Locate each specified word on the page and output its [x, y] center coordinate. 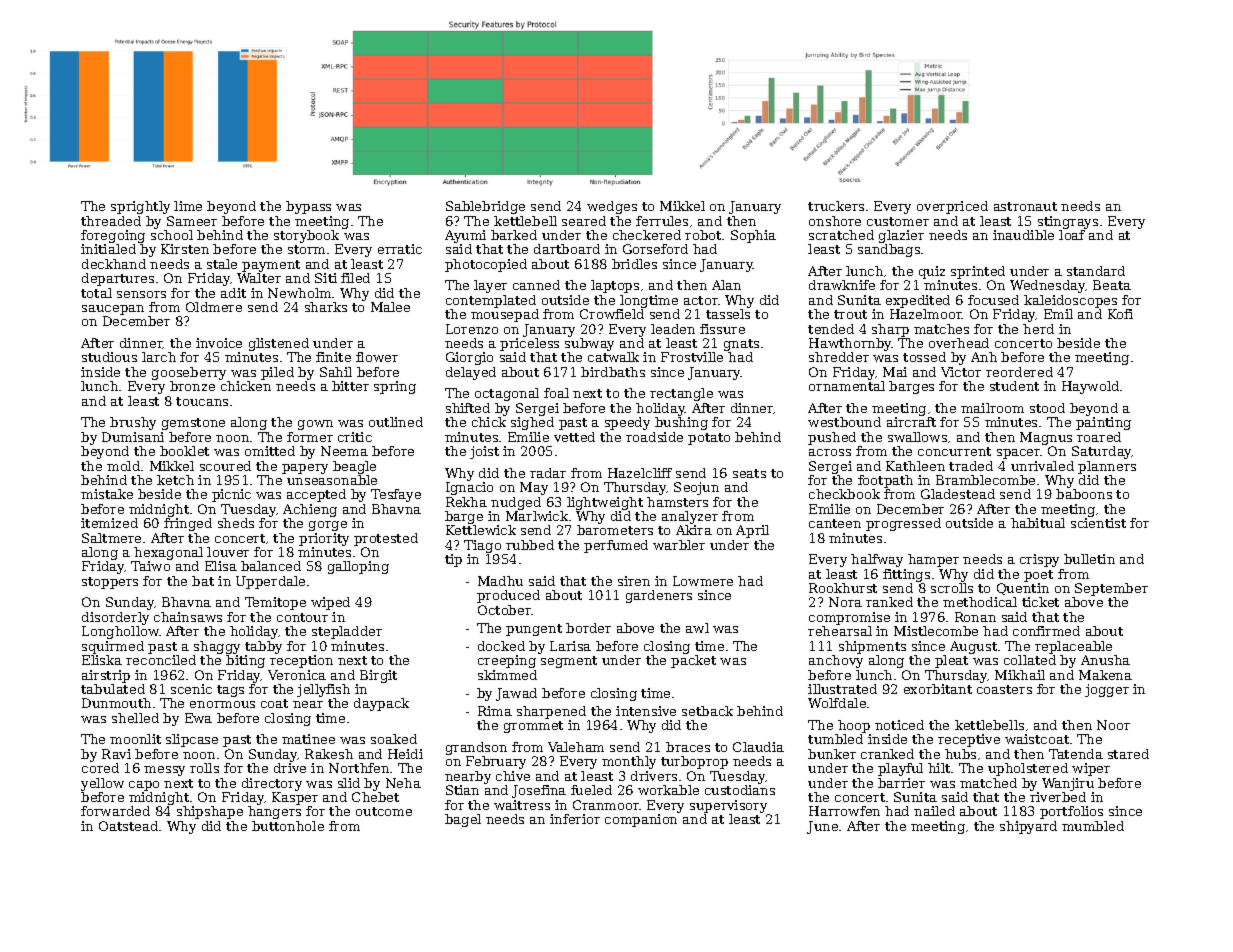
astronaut [1025, 206]
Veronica [297, 675]
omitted [270, 451]
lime [188, 206]
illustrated [842, 689]
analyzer [690, 517]
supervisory [728, 806]
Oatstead [128, 826]
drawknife [842, 285]
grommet [533, 727]
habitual [1038, 523]
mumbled [1093, 826]
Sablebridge [485, 207]
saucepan [113, 310]
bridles [634, 264]
